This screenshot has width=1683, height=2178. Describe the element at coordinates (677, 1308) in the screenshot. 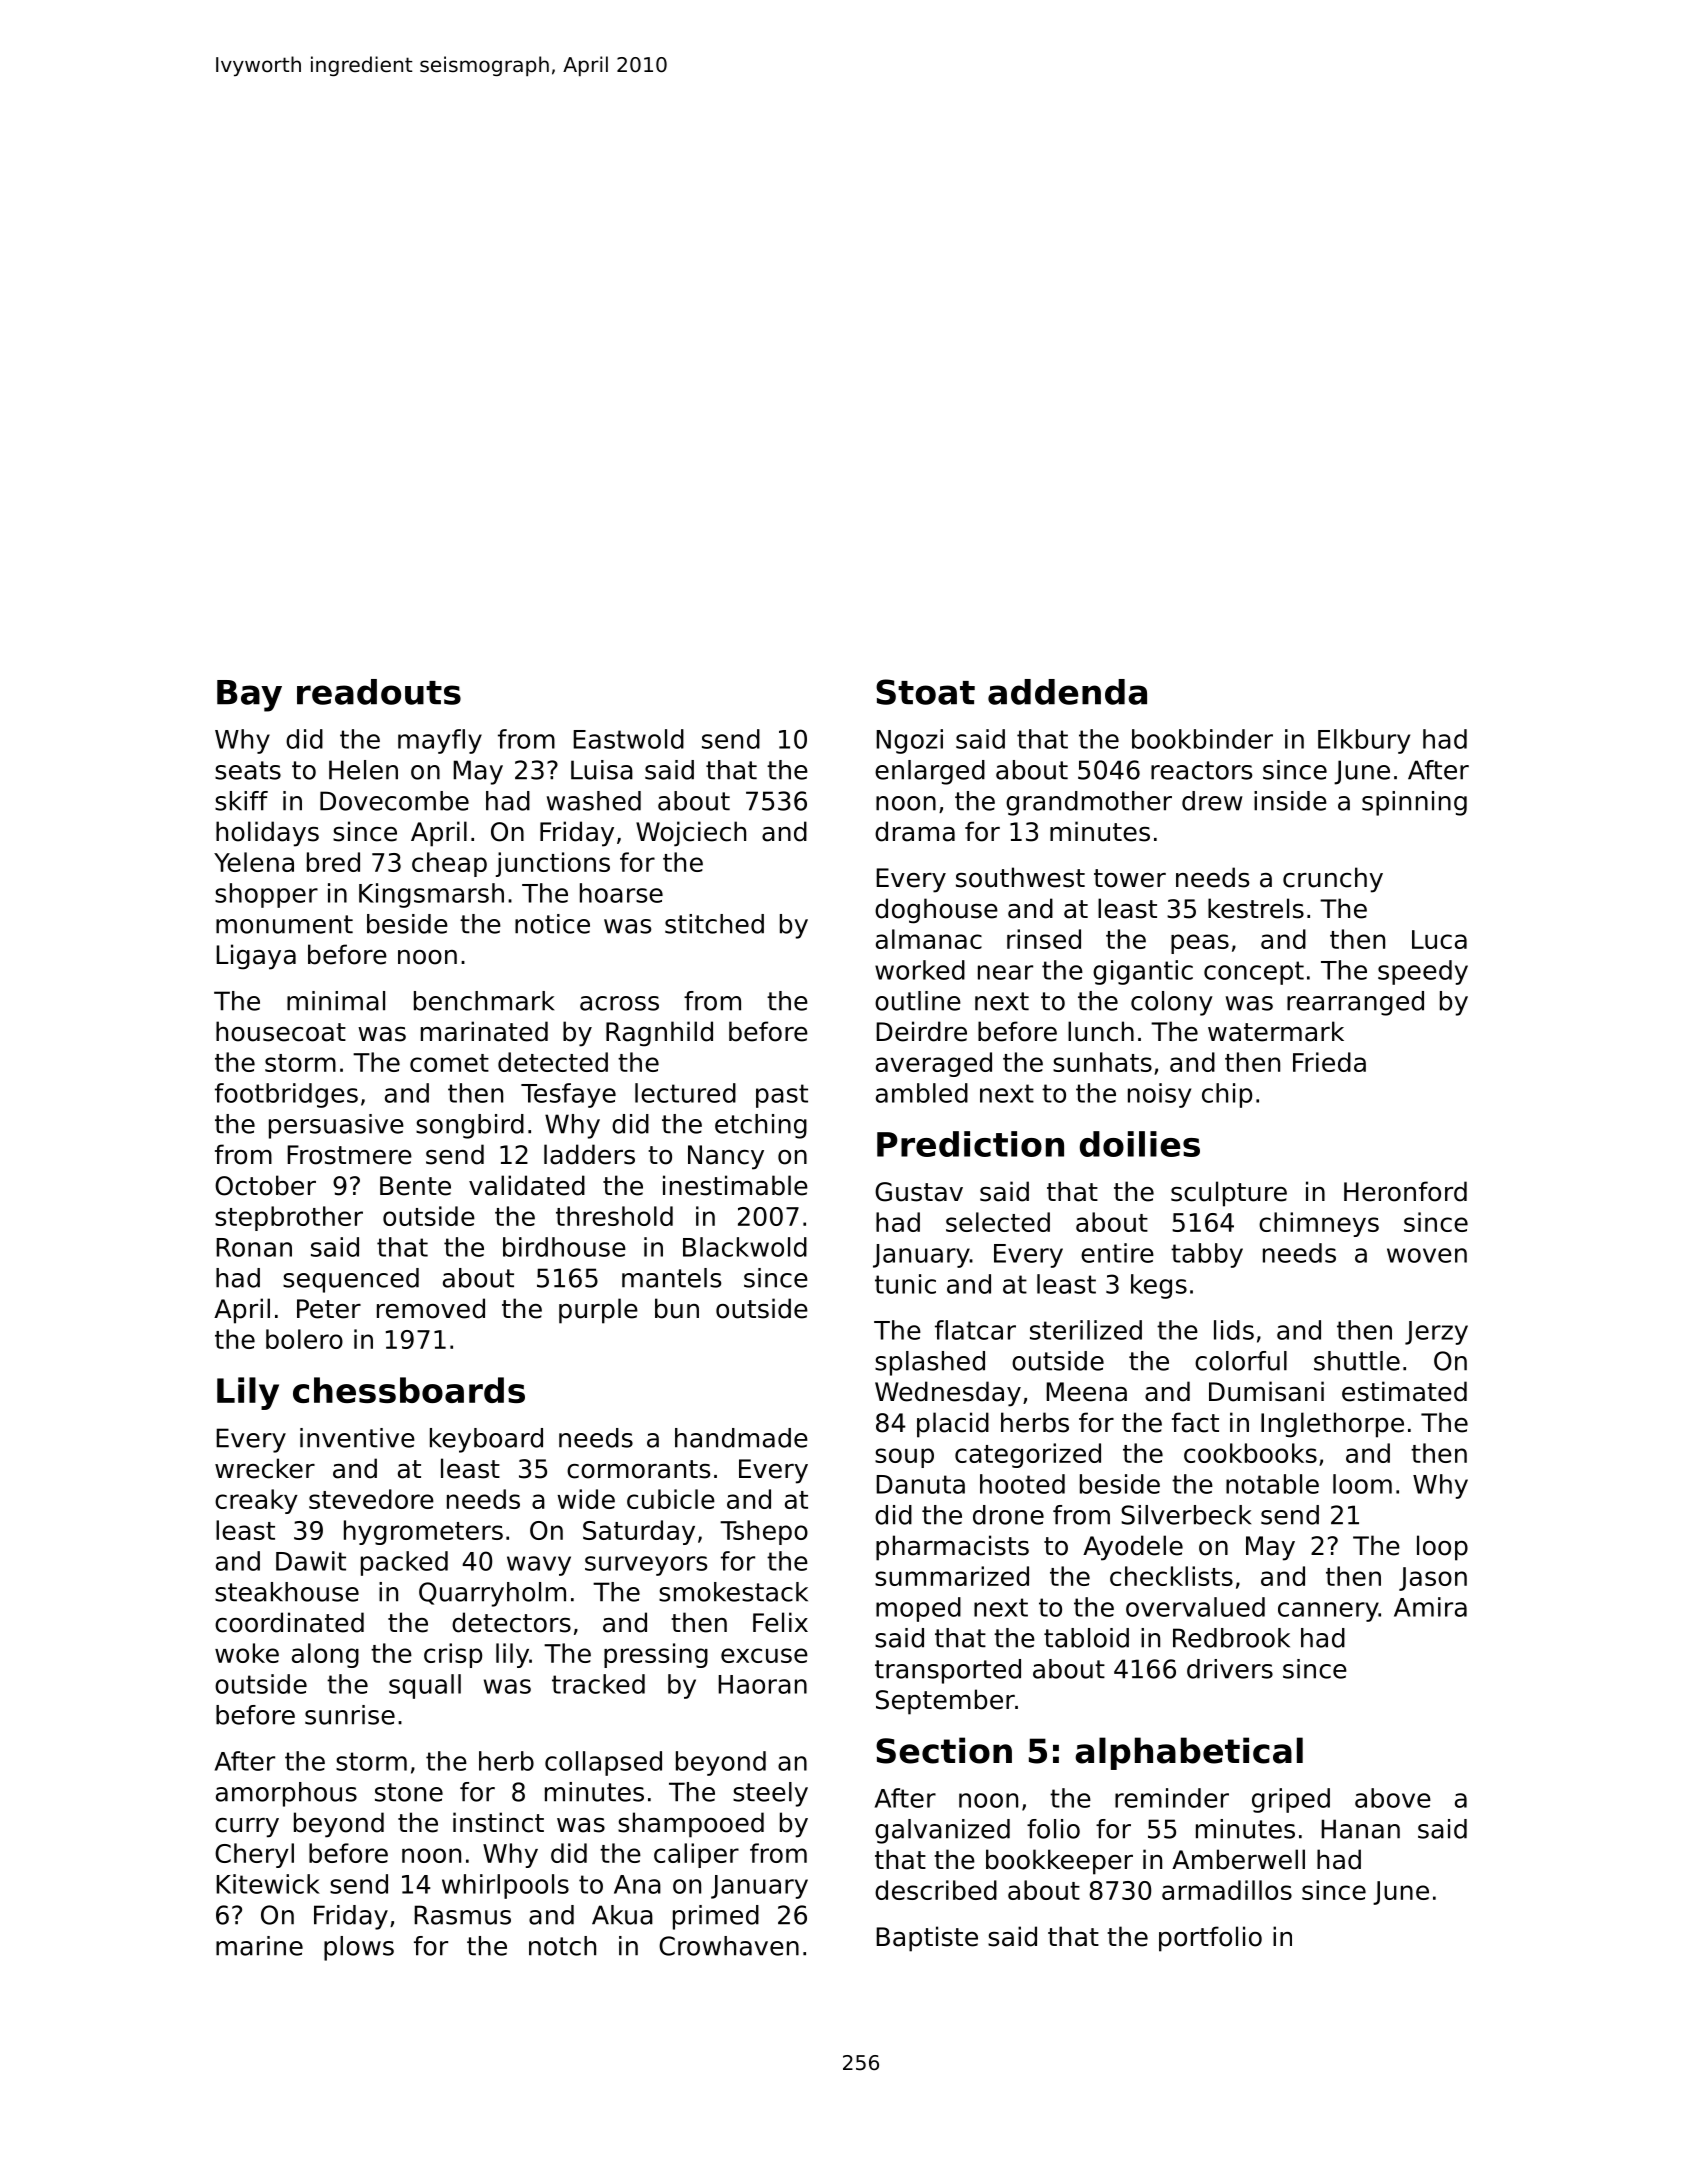

I see `bun` at that location.
